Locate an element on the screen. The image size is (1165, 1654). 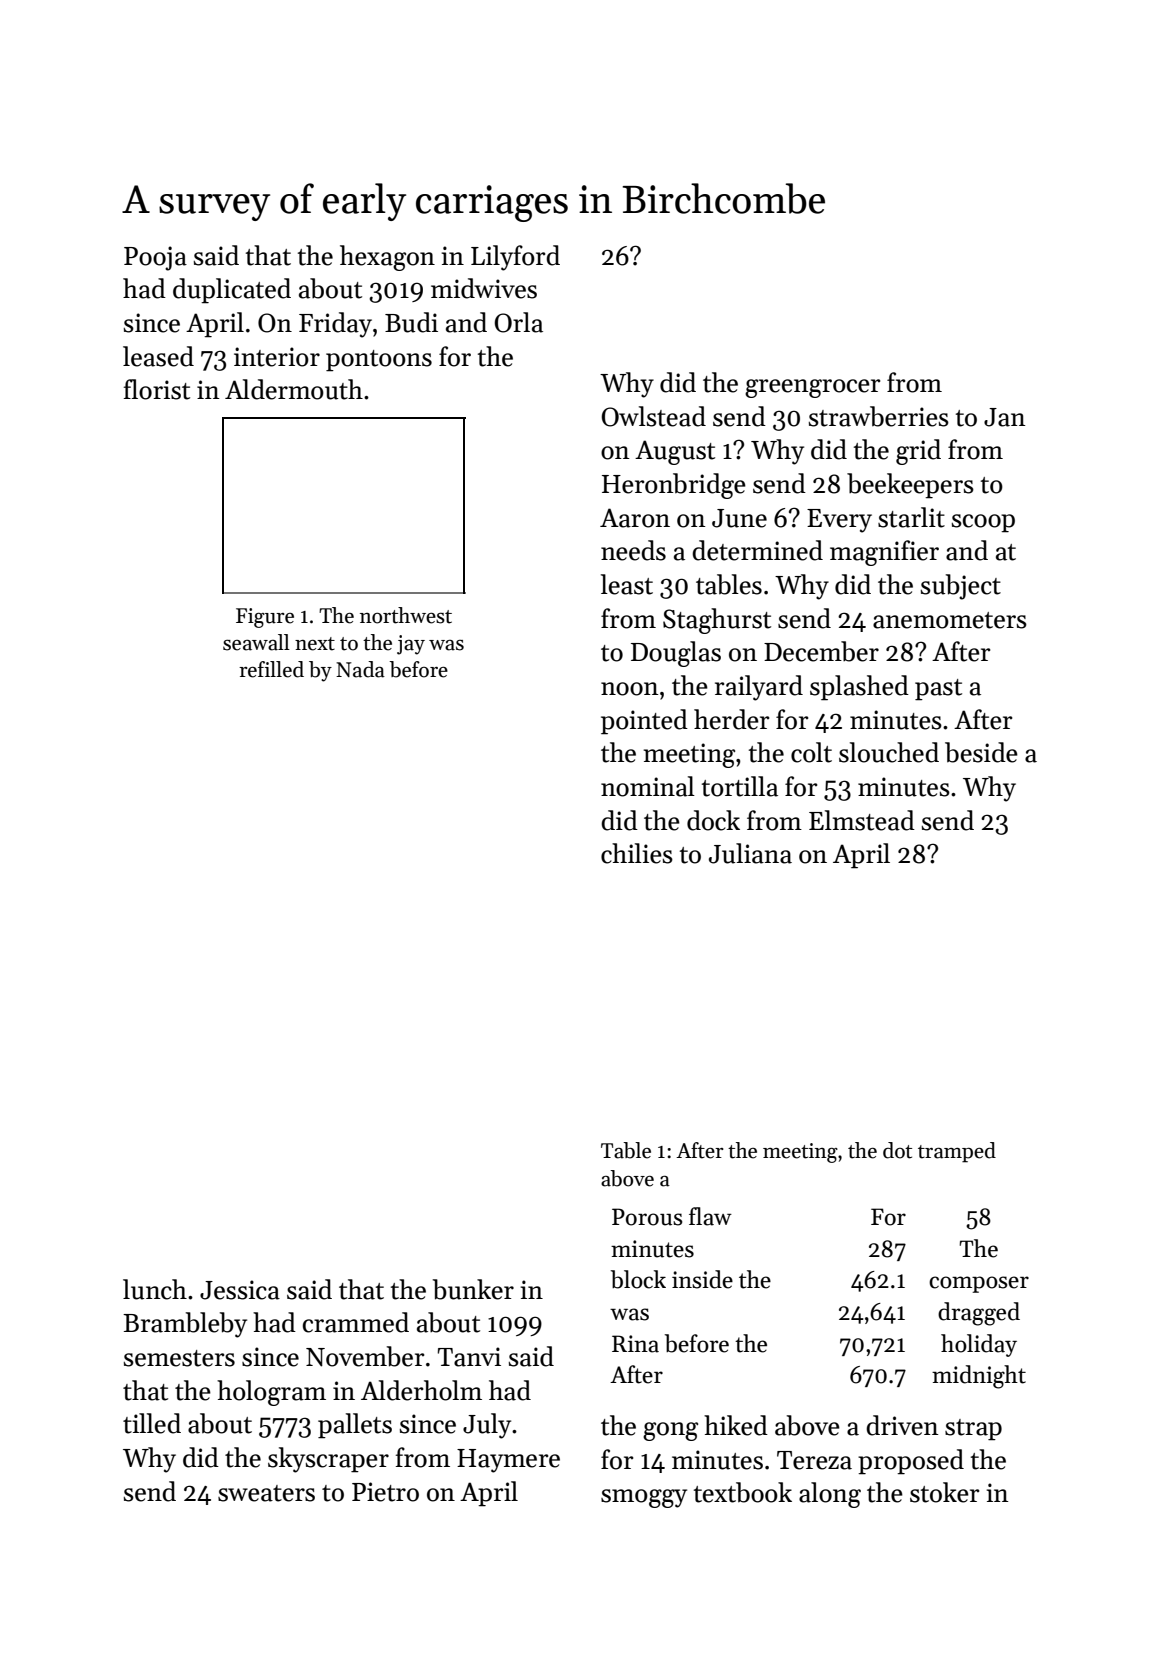
smoggy is located at coordinates (644, 1498).
